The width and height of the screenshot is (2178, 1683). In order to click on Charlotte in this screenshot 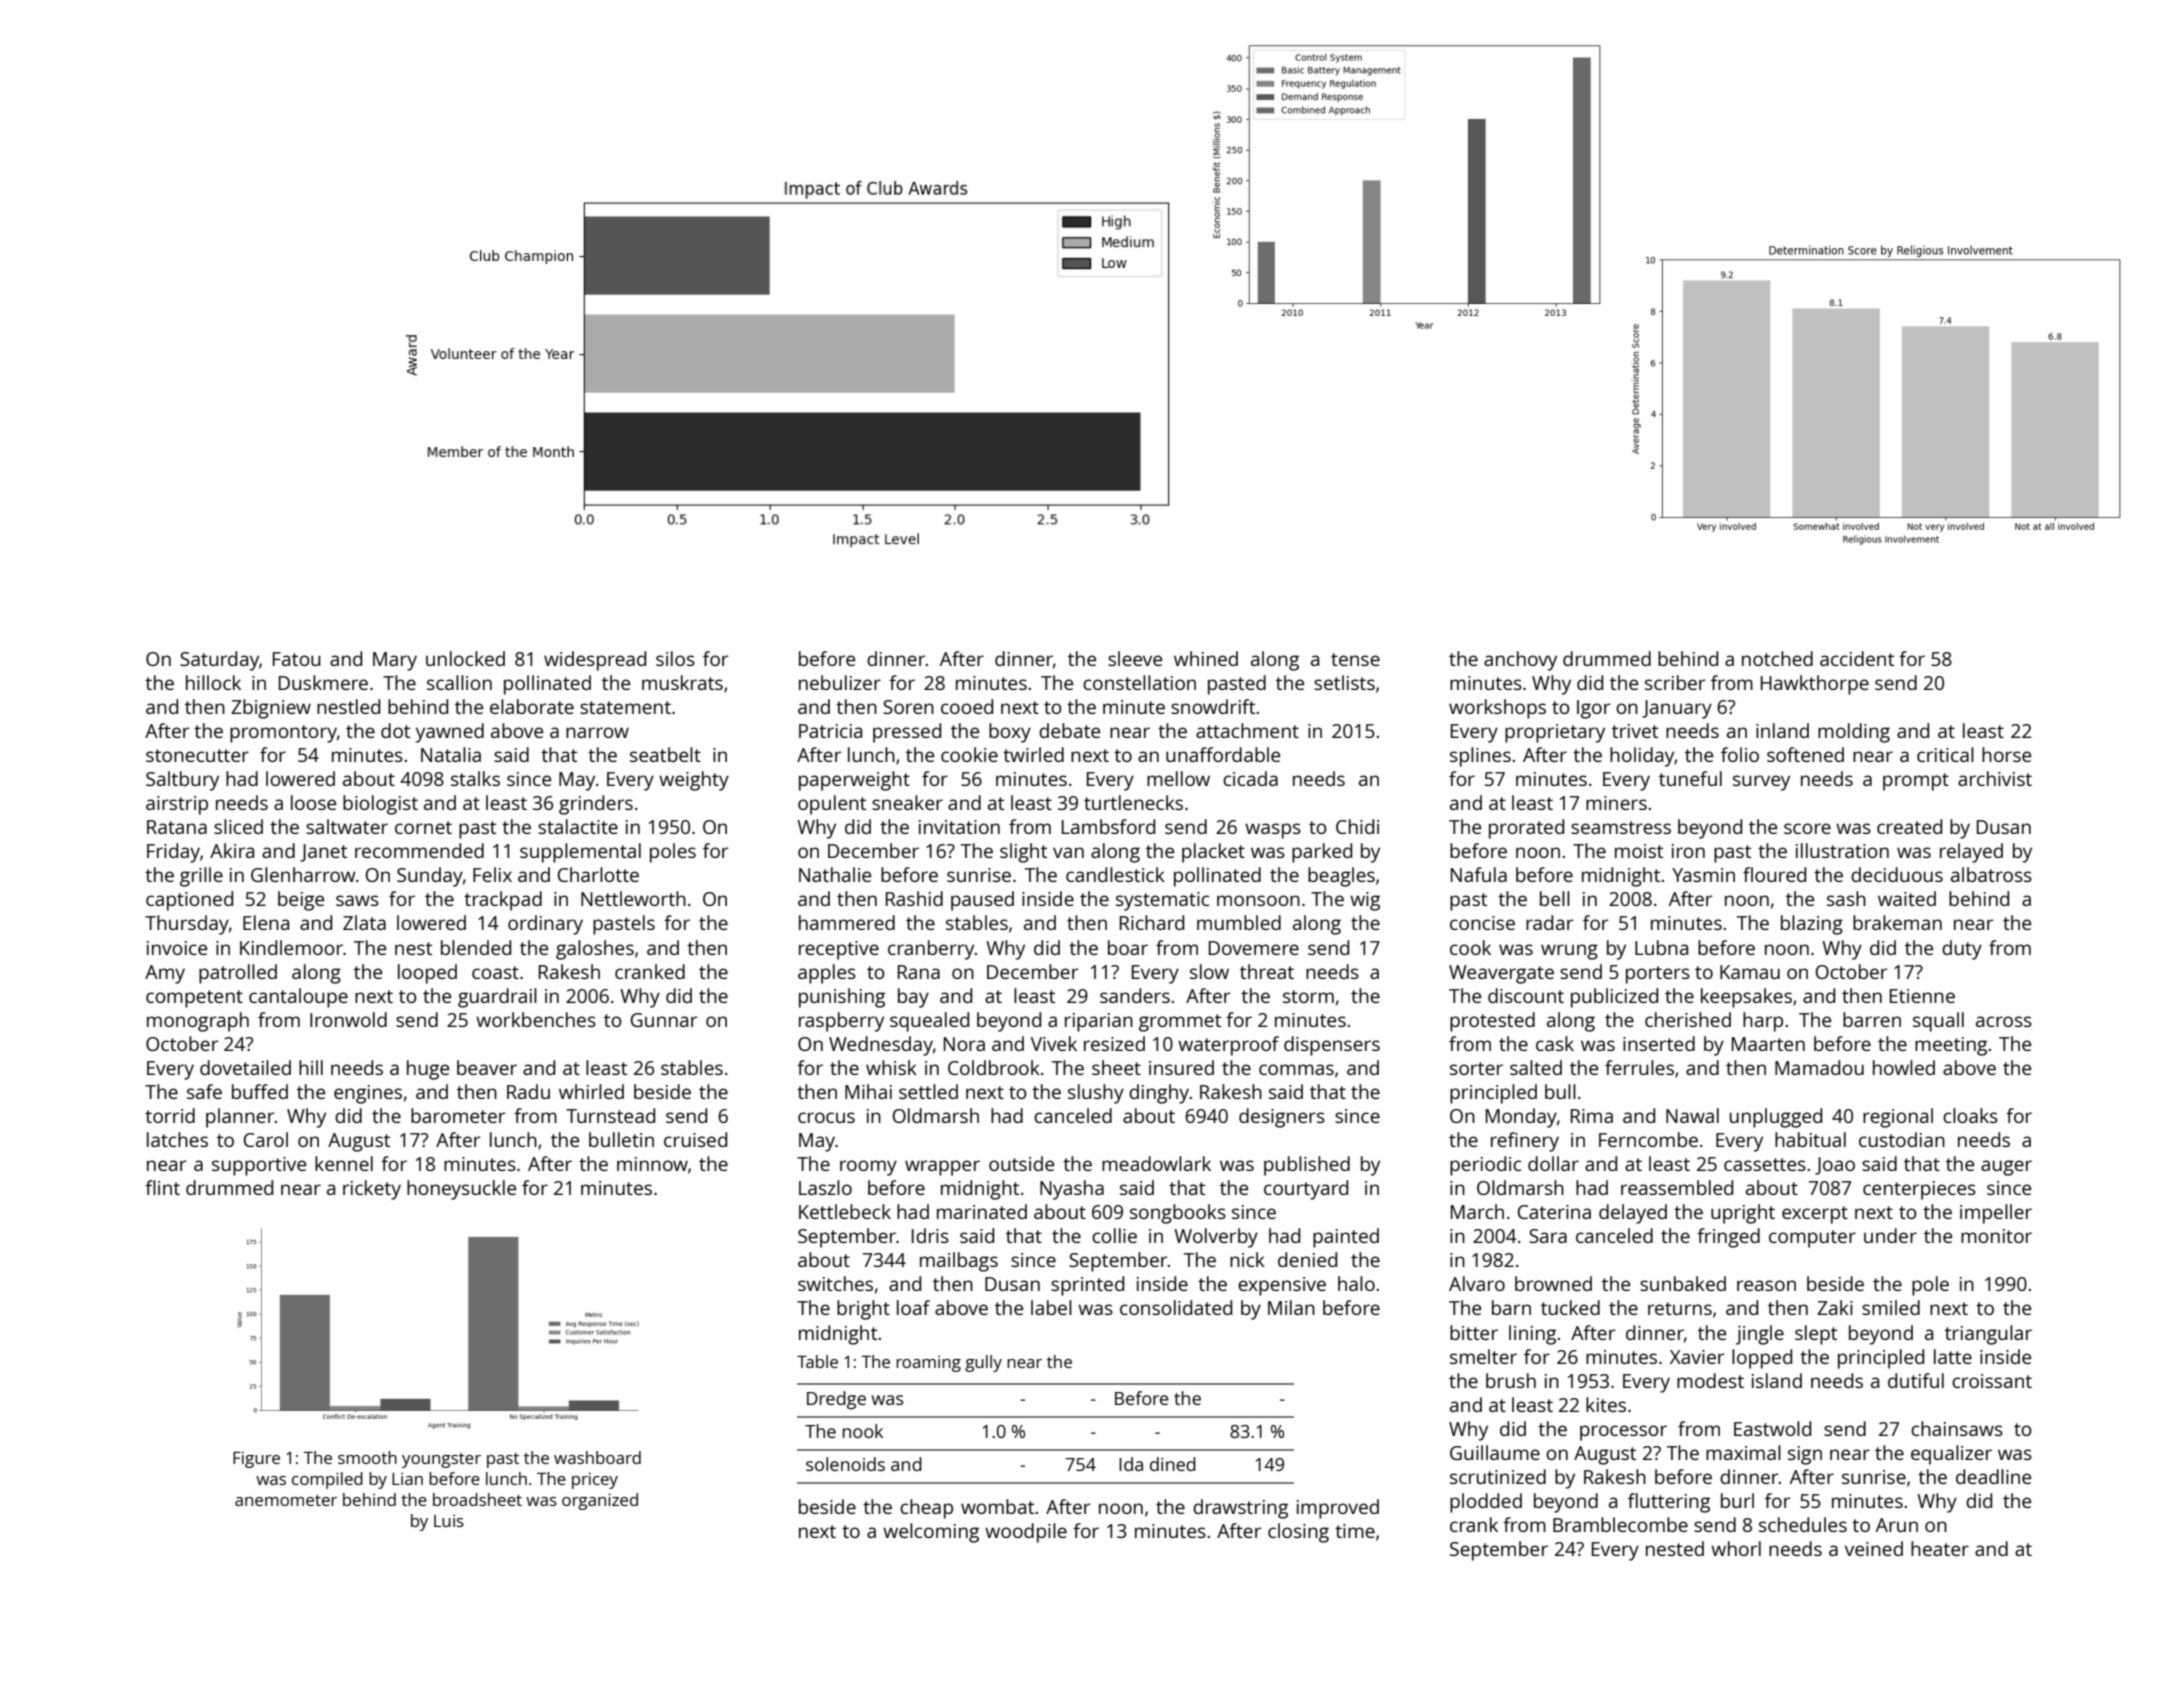, I will do `click(598, 874)`.
